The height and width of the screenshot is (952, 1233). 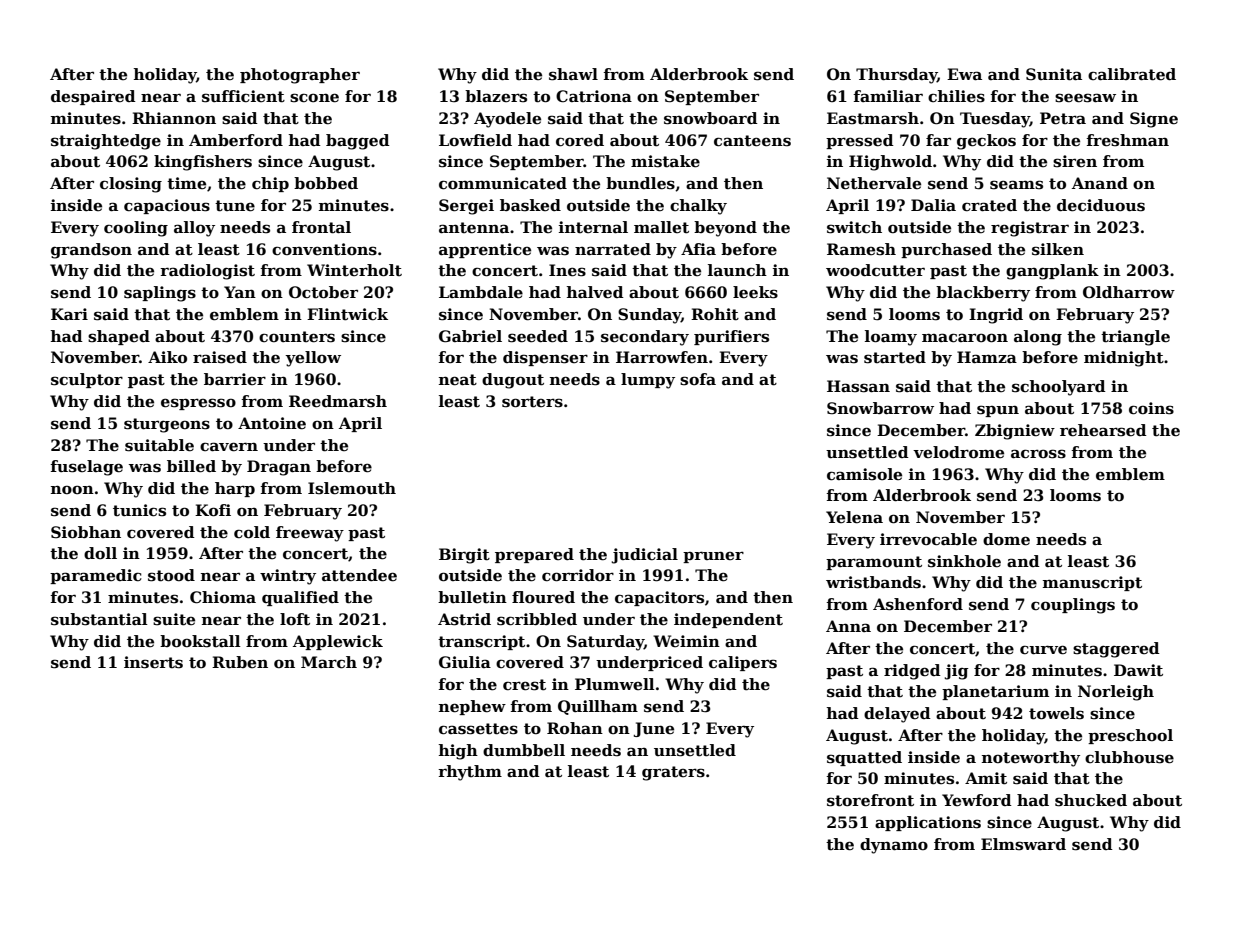 I want to click on inserts, so click(x=153, y=662).
